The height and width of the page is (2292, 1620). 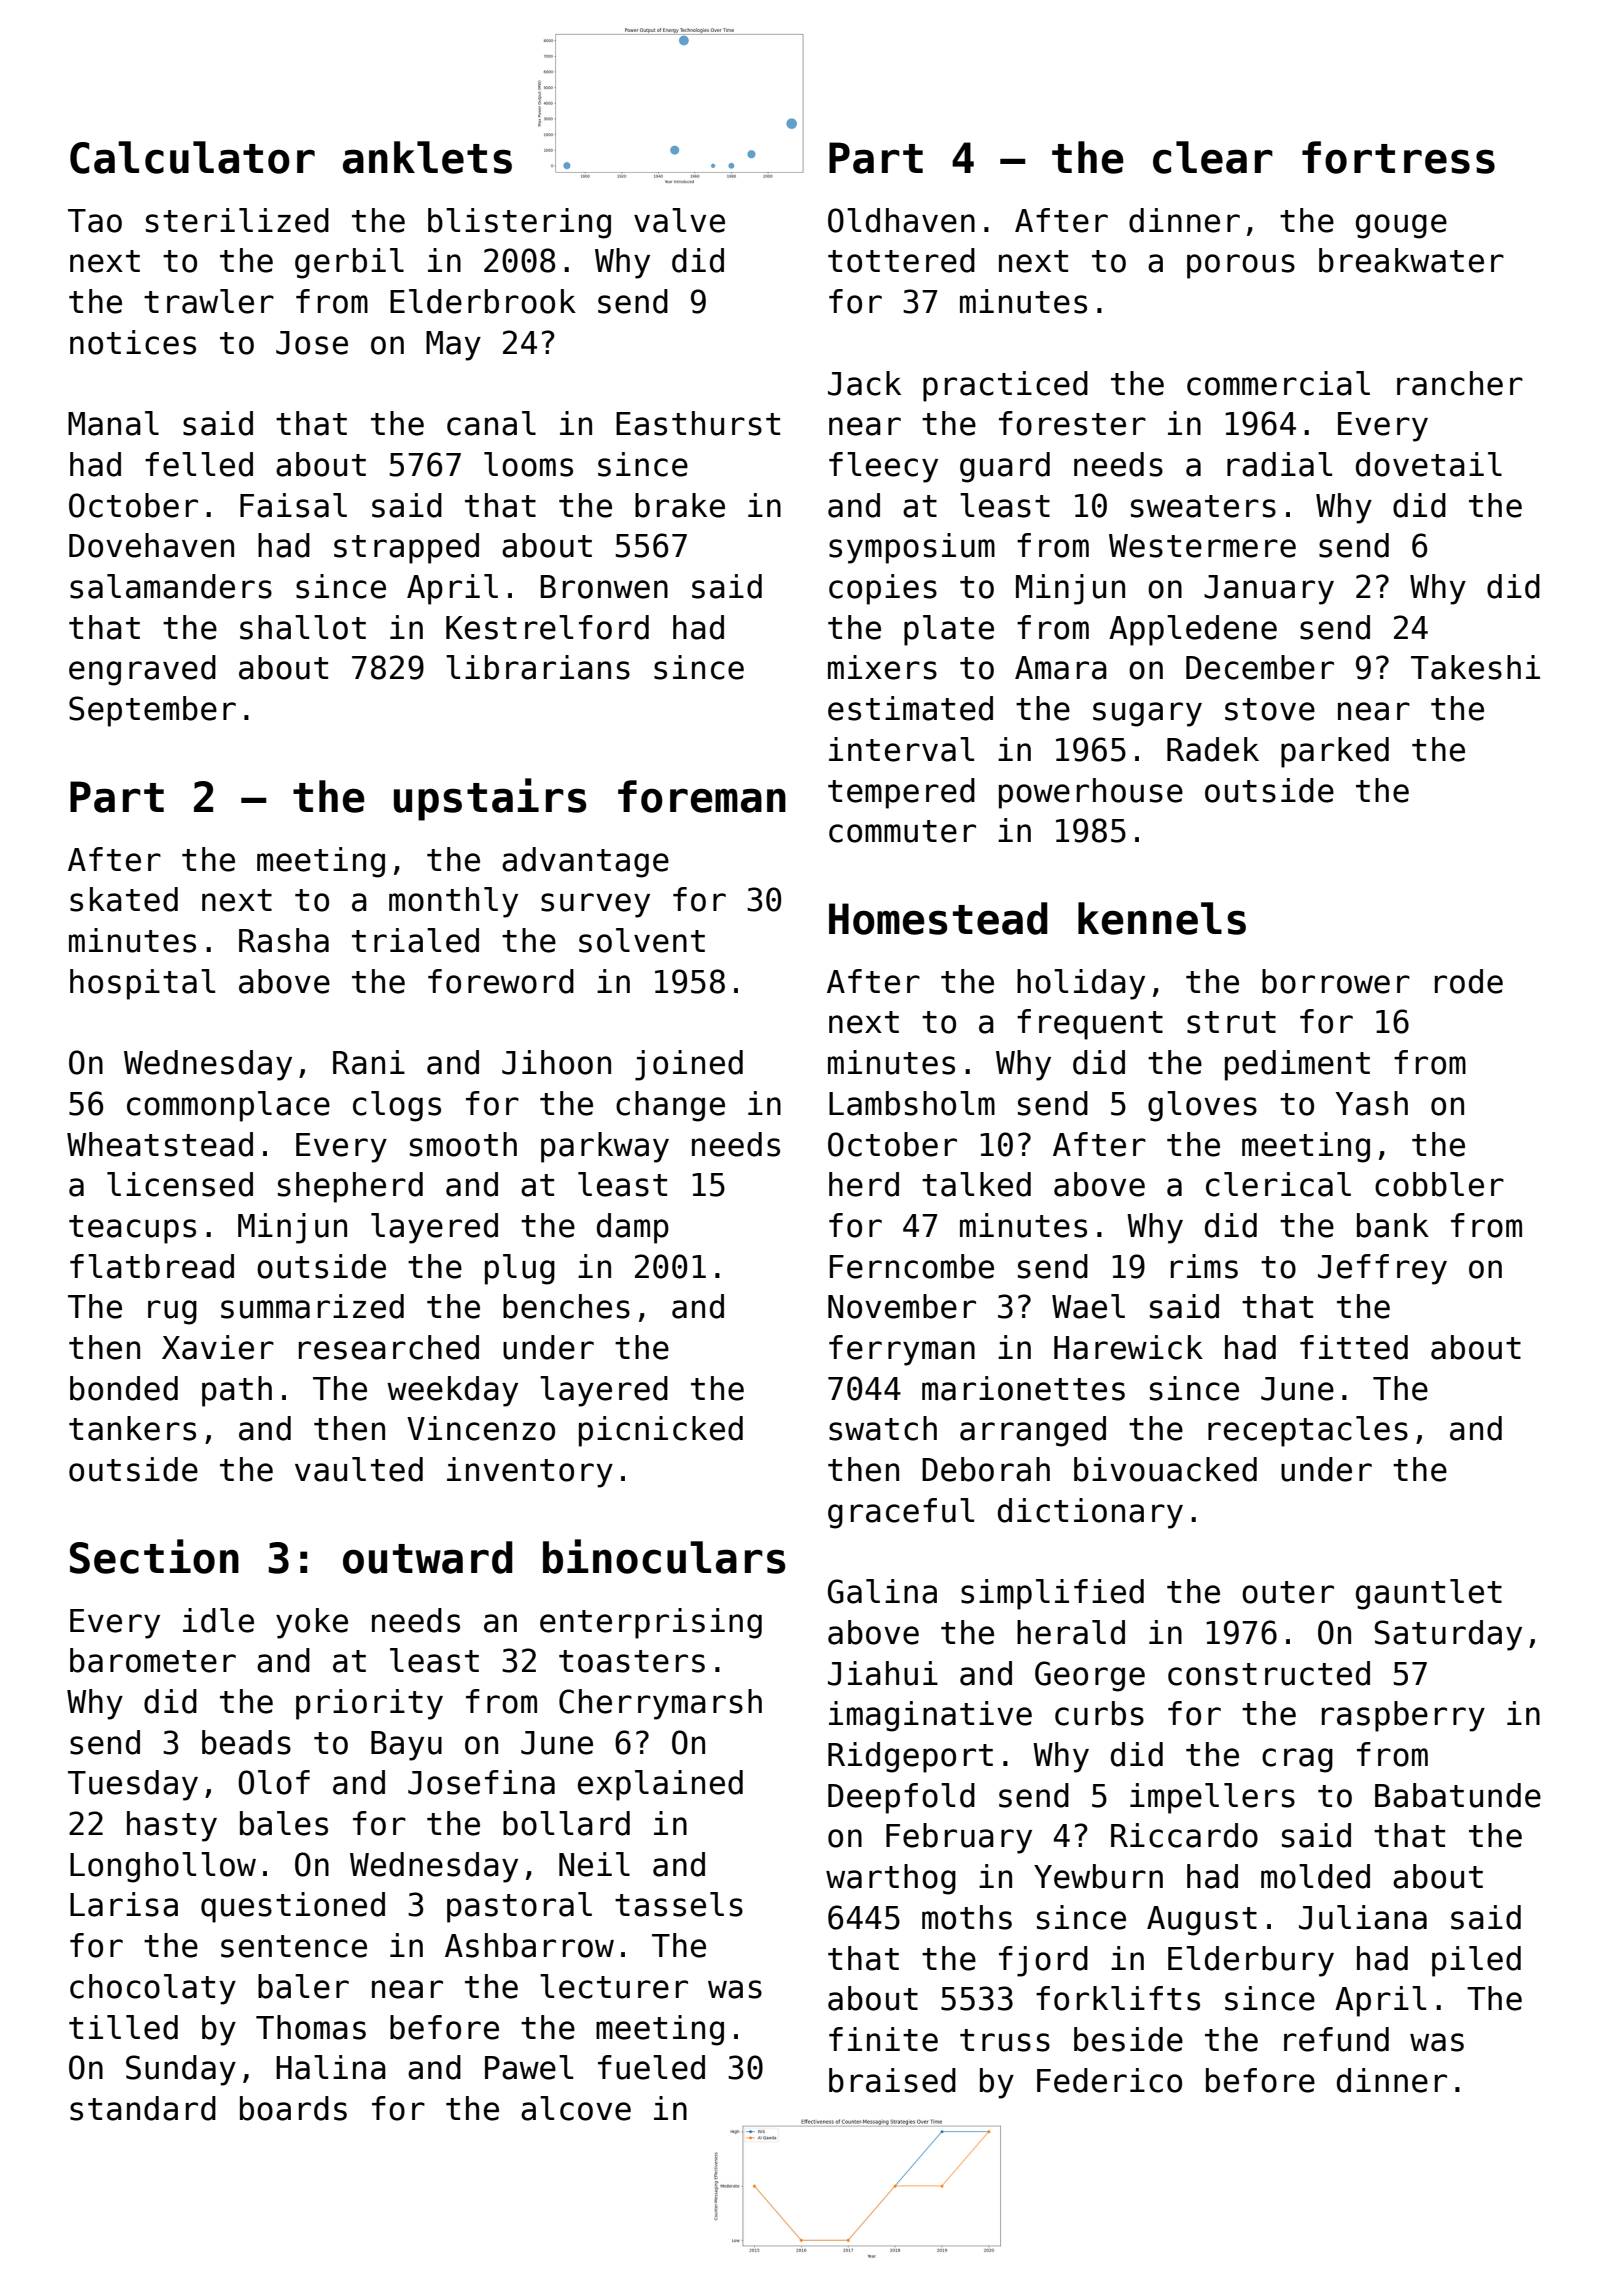 I want to click on talked, so click(x=976, y=1184).
